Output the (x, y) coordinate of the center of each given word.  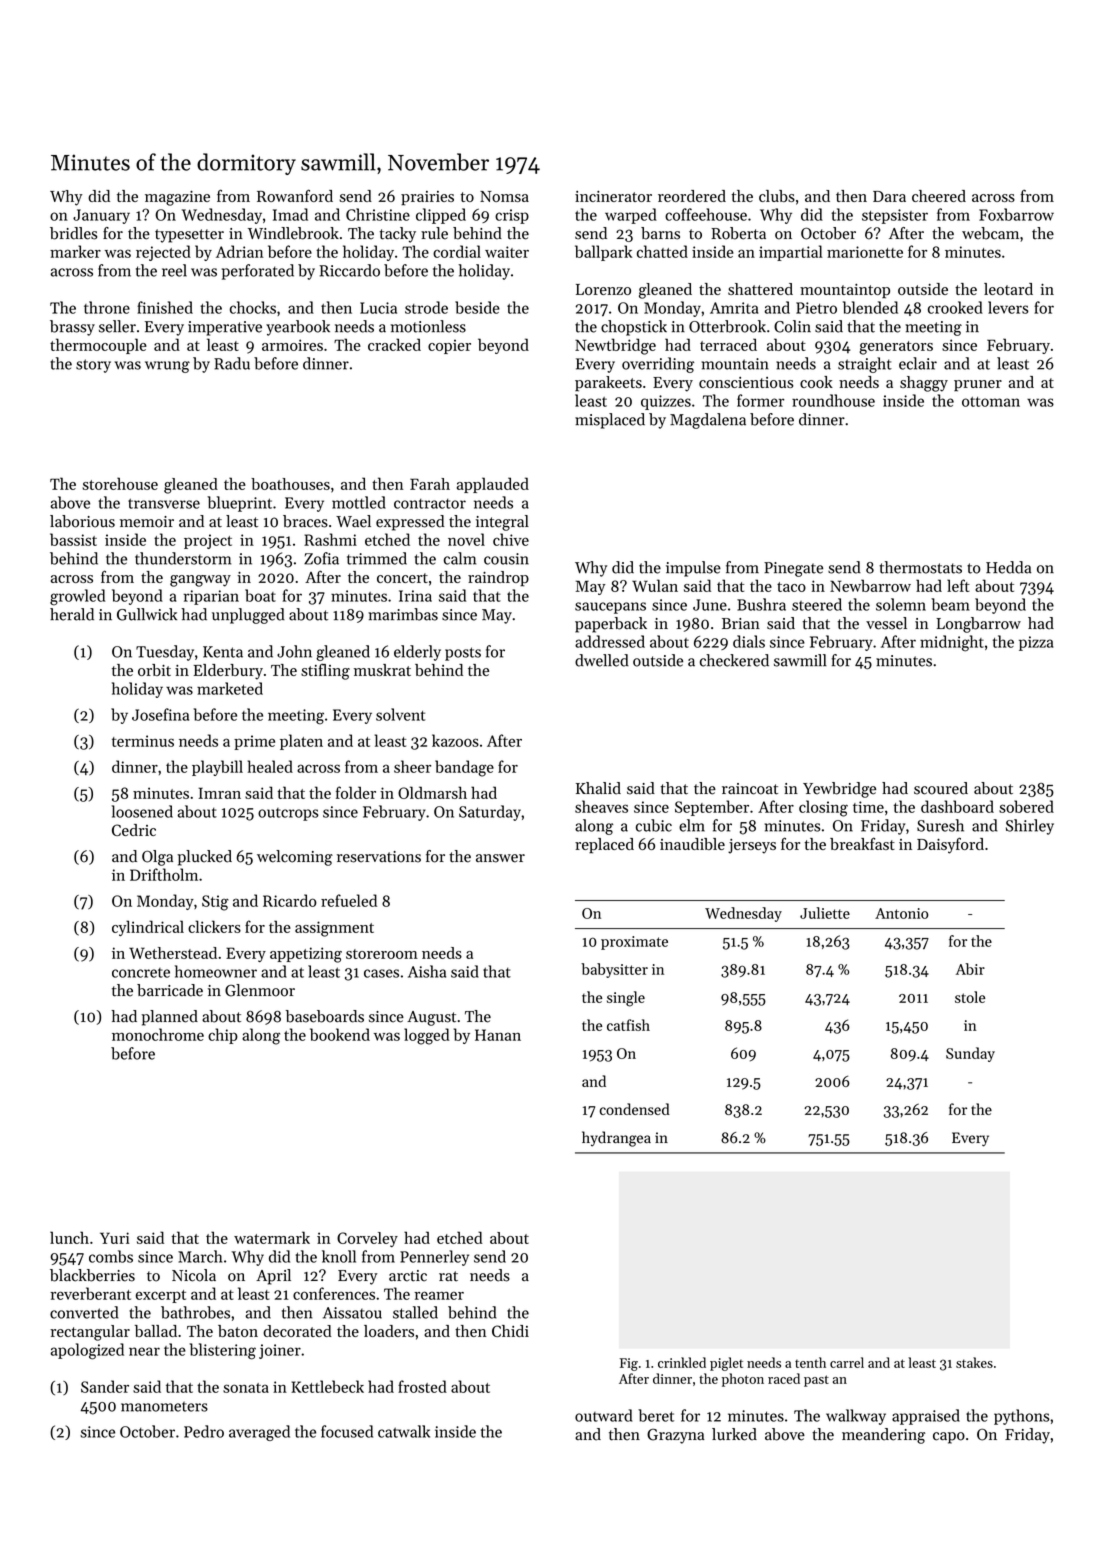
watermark (272, 1237)
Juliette (825, 913)
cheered (939, 196)
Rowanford (295, 195)
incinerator (613, 196)
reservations (379, 857)
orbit (154, 670)
